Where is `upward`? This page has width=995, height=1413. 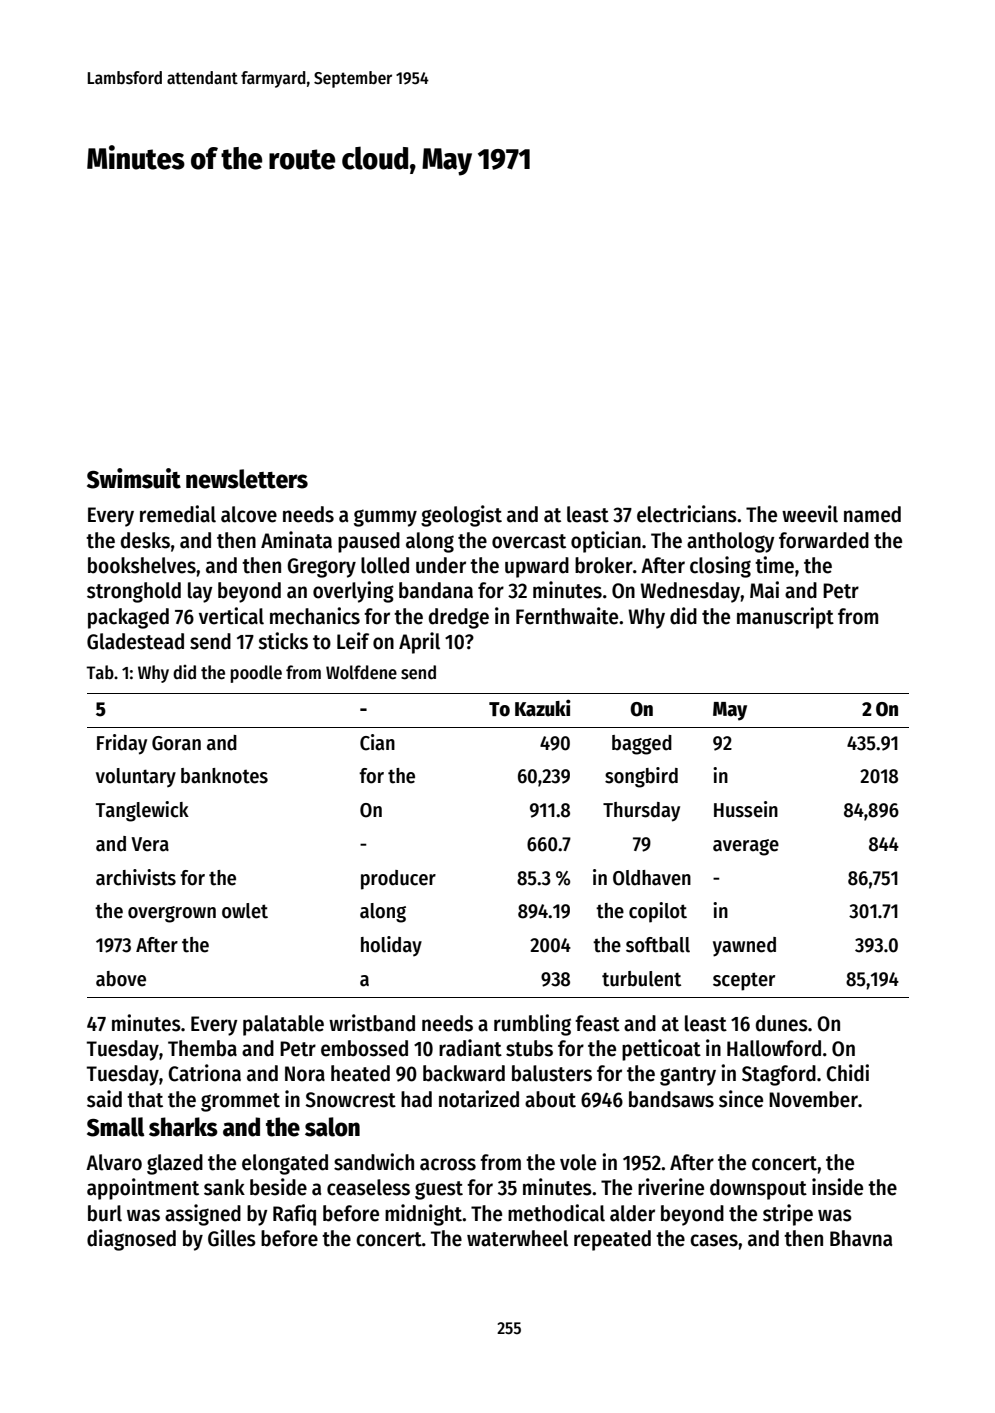 upward is located at coordinates (537, 567).
